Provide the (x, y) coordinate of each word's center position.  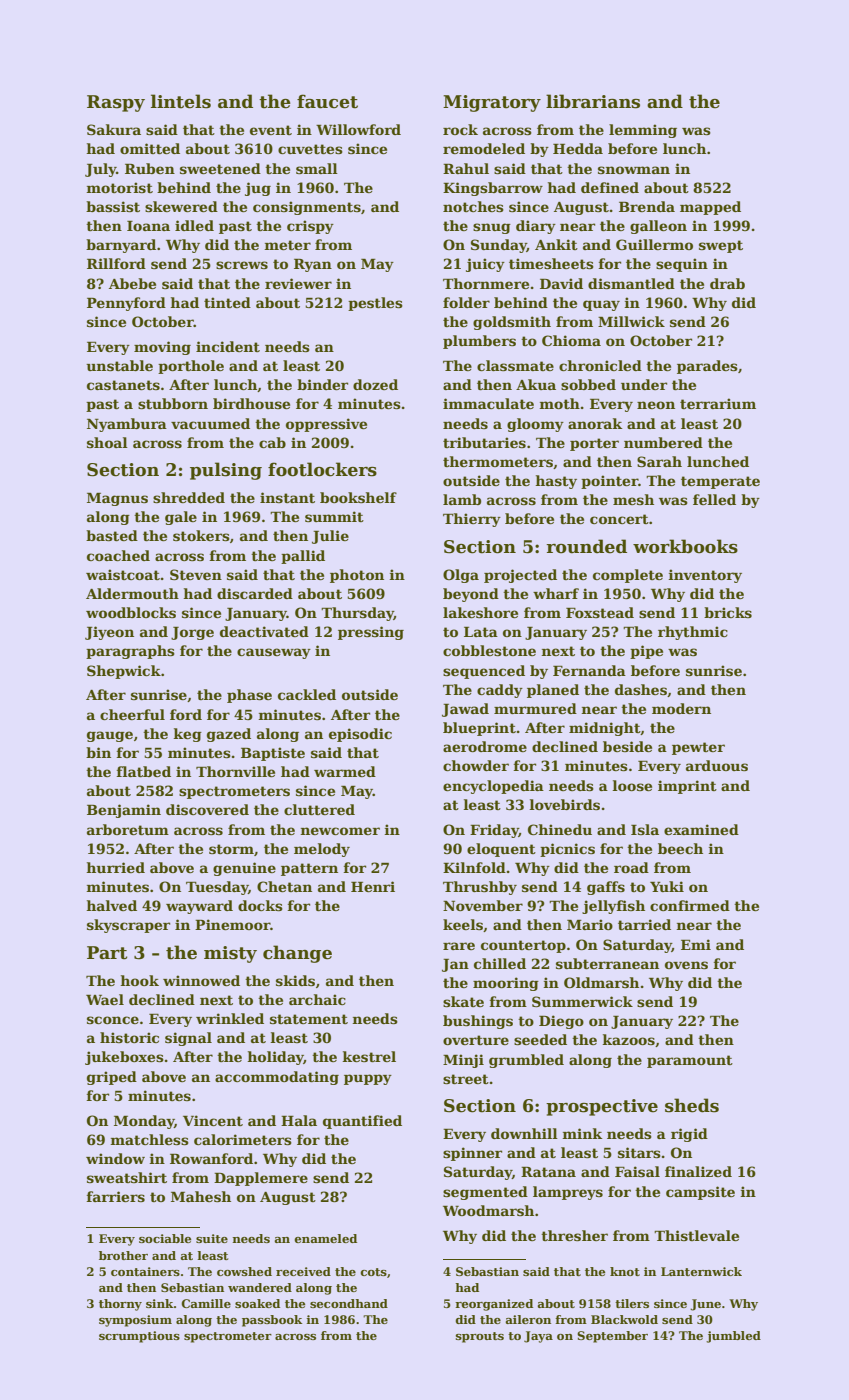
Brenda (647, 206)
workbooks (685, 546)
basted (112, 535)
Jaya (538, 1337)
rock (460, 129)
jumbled (733, 1337)
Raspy (116, 103)
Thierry (472, 520)
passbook (272, 1321)
